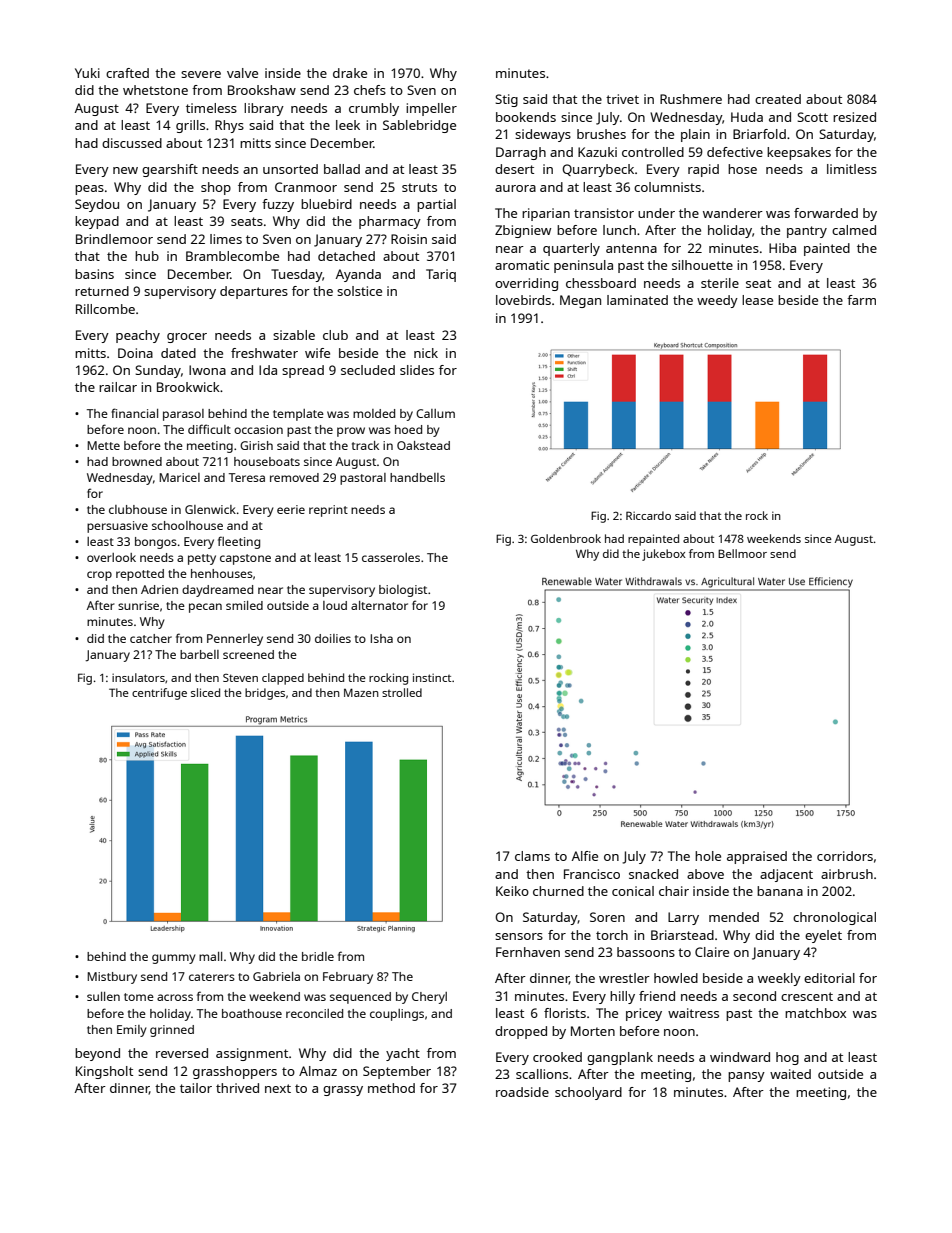  I want to click on Rushmere, so click(691, 99).
